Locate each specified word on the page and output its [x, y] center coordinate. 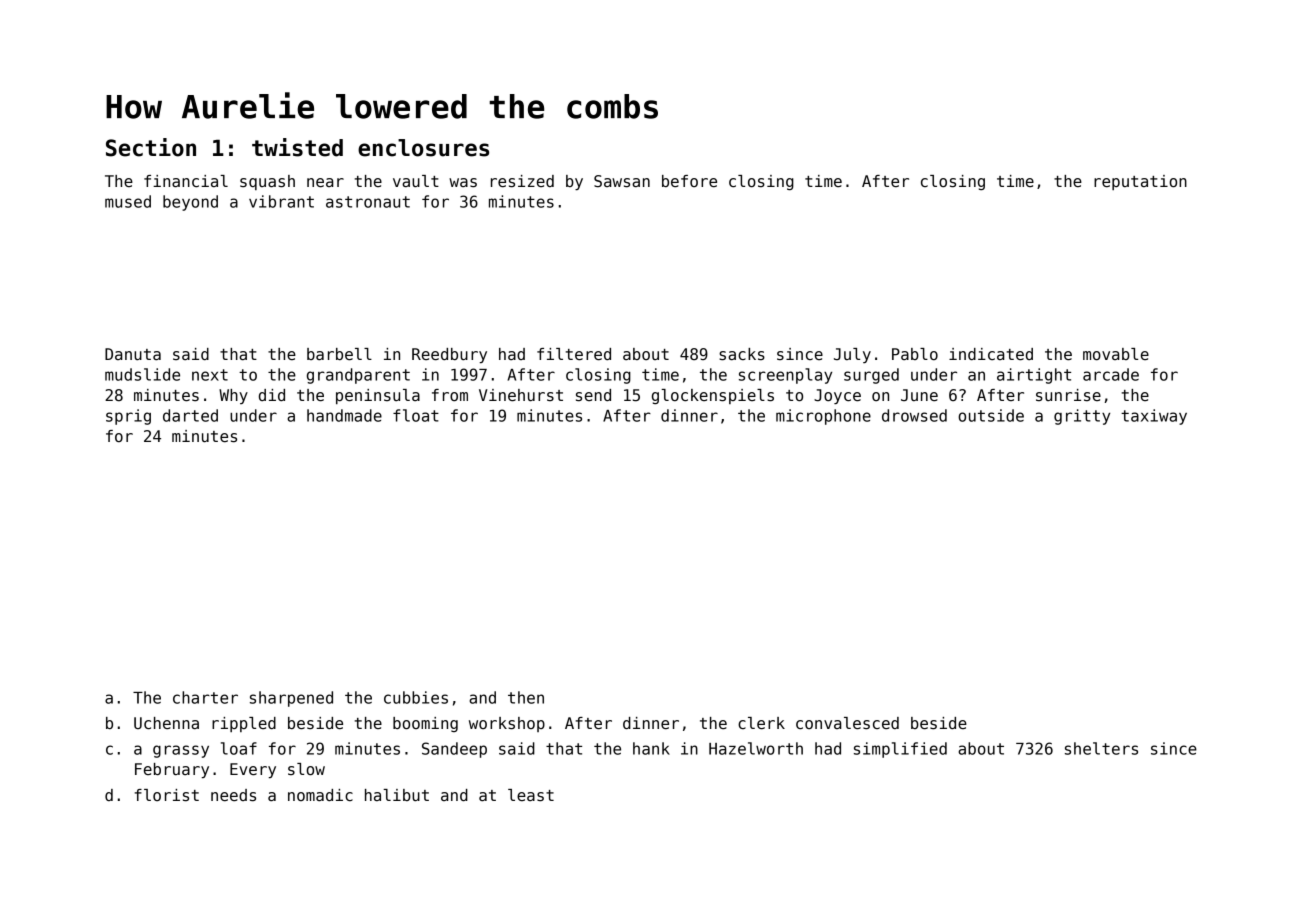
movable [1116, 354]
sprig [128, 417]
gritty [1082, 417]
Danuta [133, 354]
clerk [761, 723]
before [689, 181]
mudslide [142, 374]
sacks [742, 354]
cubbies [416, 697]
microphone [823, 417]
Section [151, 147]
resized [522, 181]
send [593, 395]
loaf [239, 748]
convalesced [847, 723]
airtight [1034, 376]
